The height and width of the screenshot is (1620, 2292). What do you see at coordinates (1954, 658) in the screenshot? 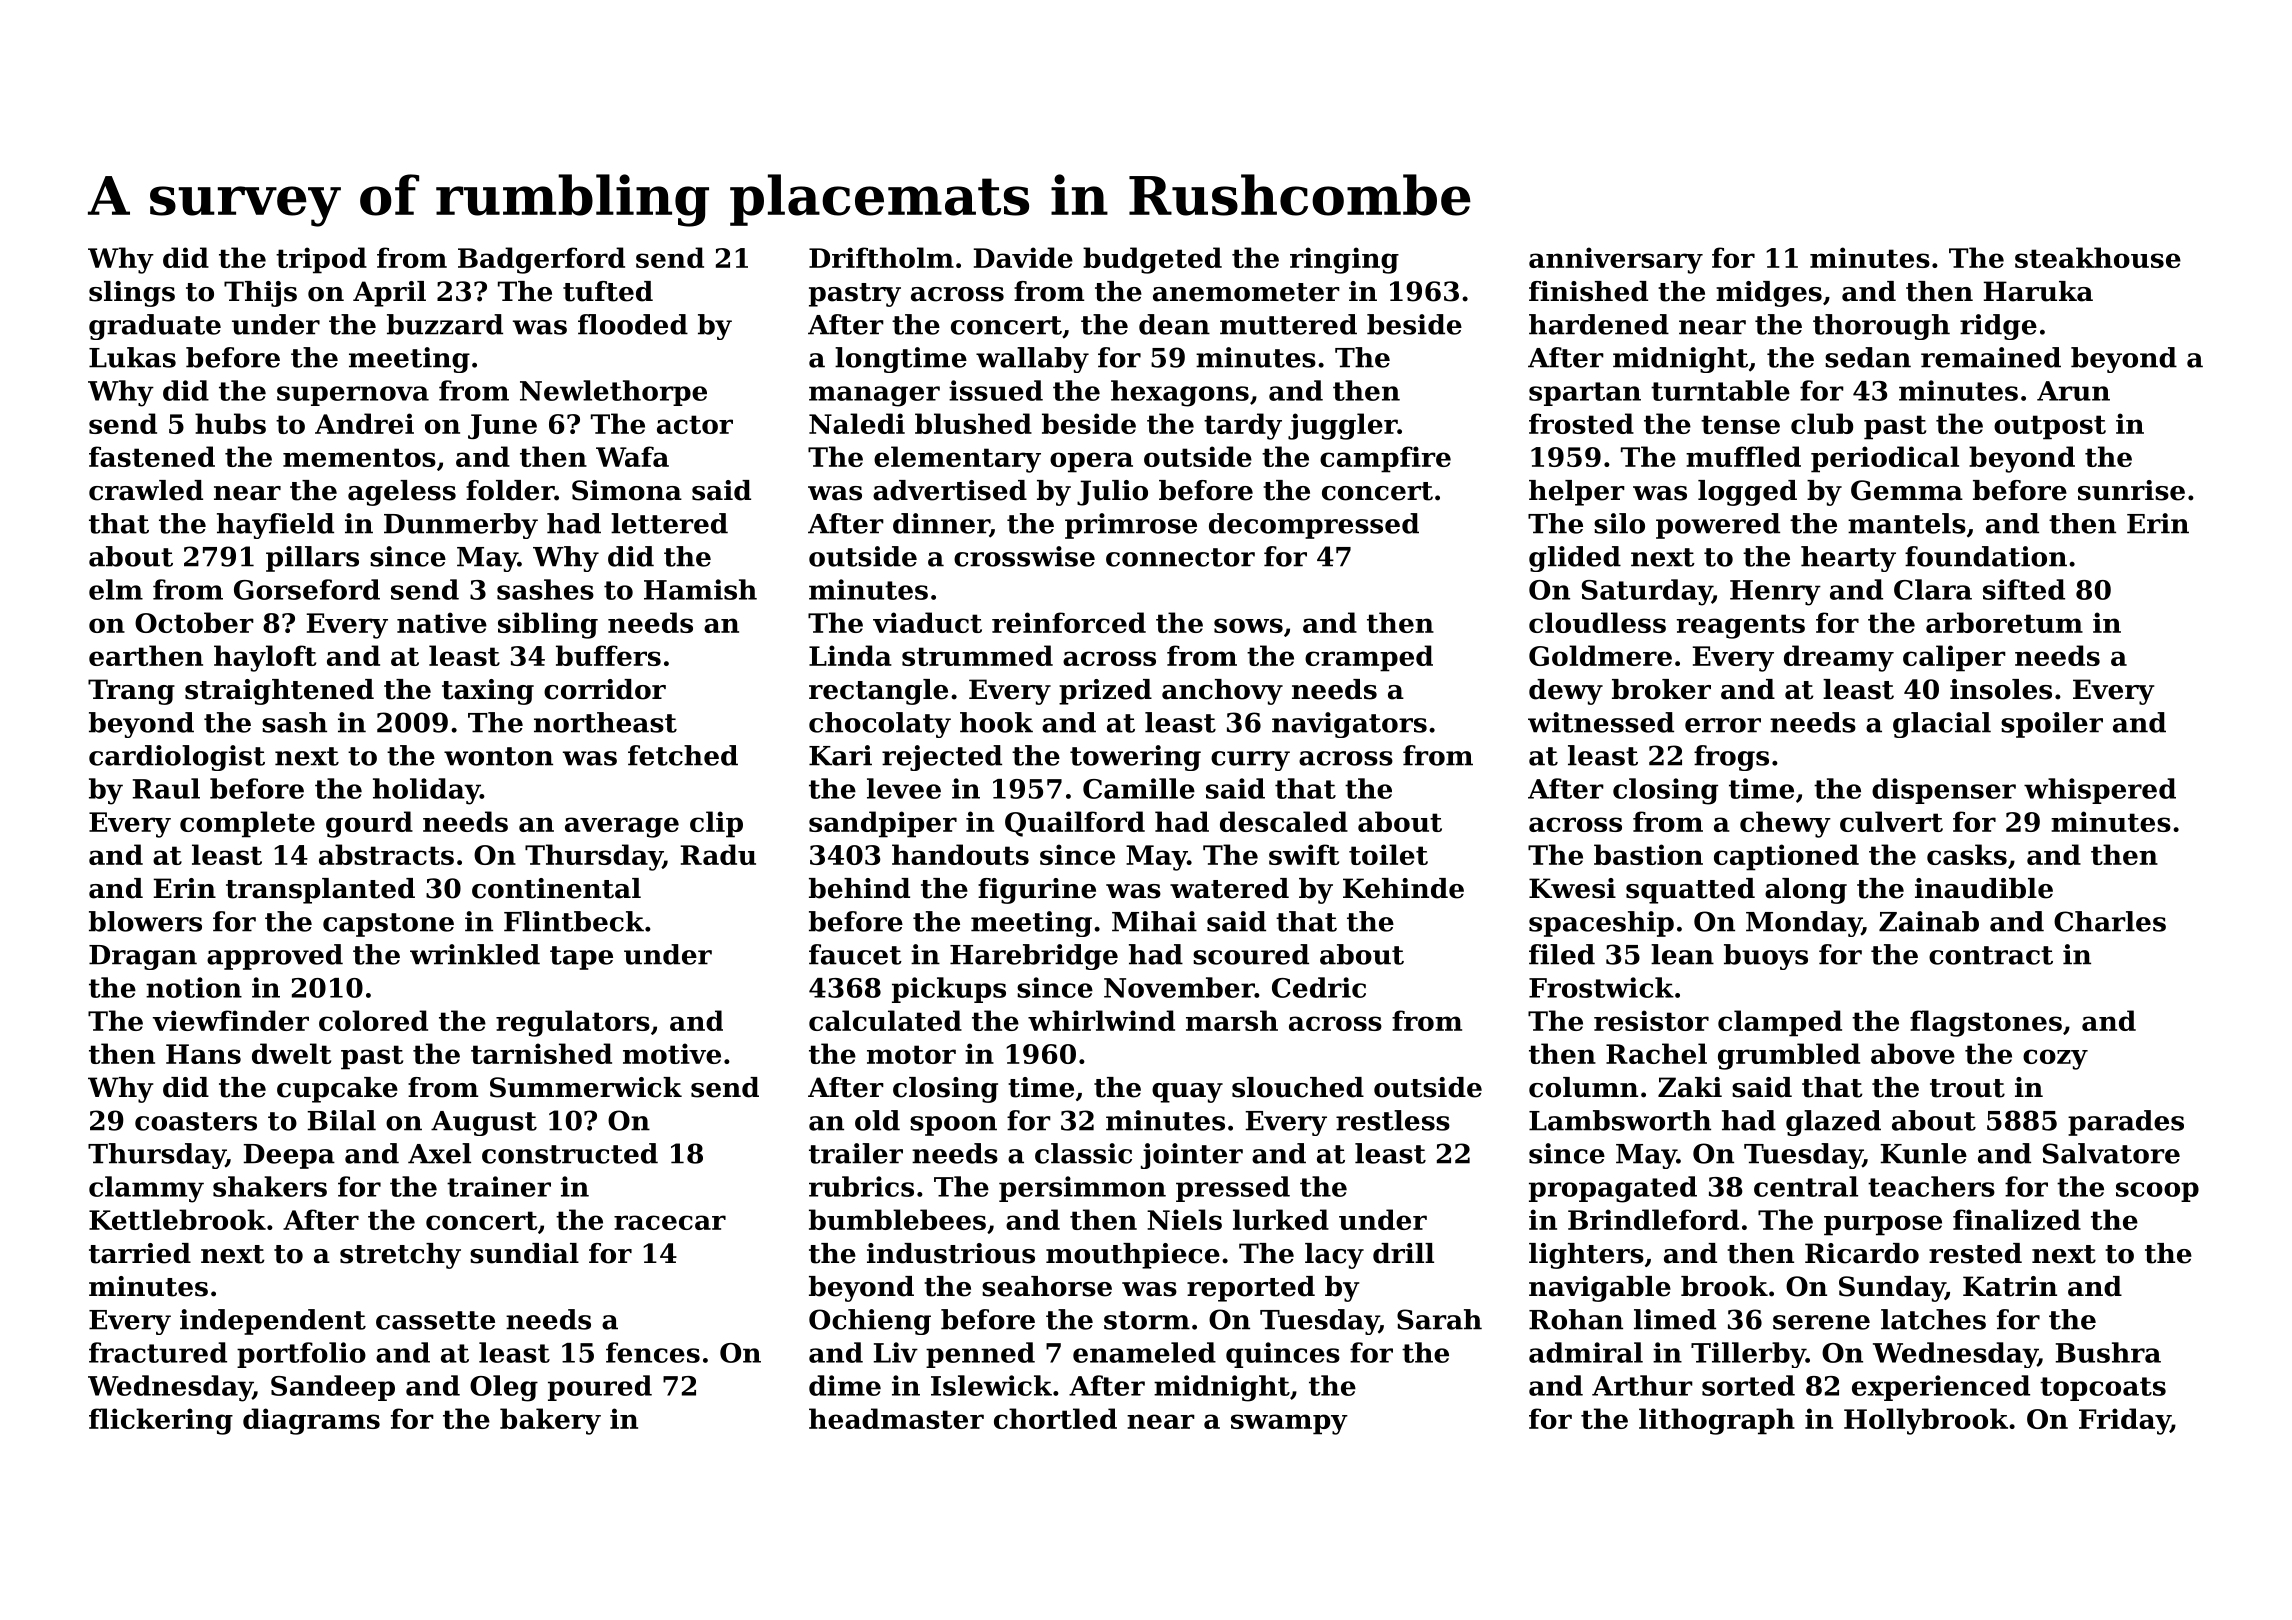
I see `caliper` at bounding box center [1954, 658].
